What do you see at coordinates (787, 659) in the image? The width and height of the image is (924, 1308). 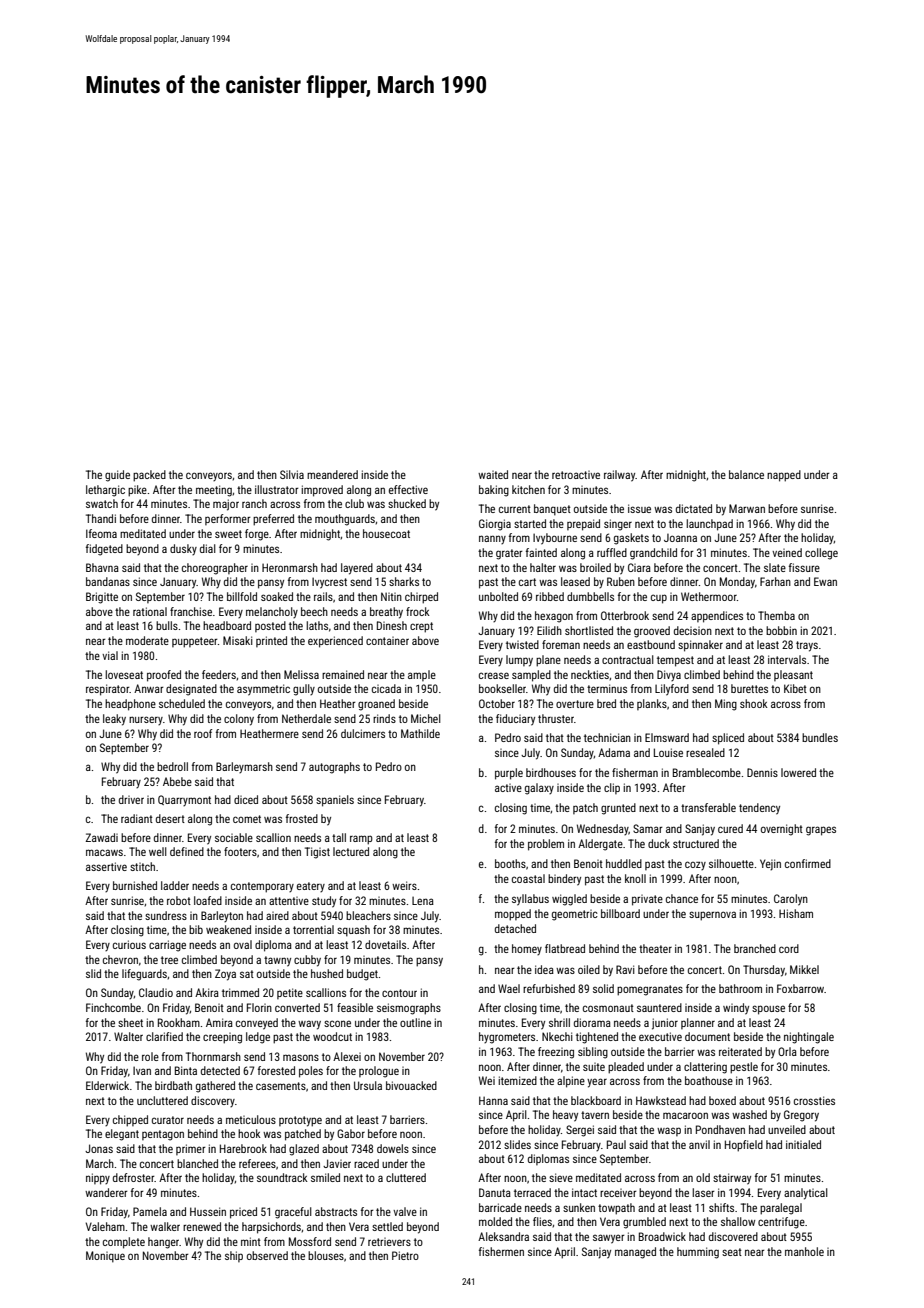 I see `intervals` at bounding box center [787, 659].
